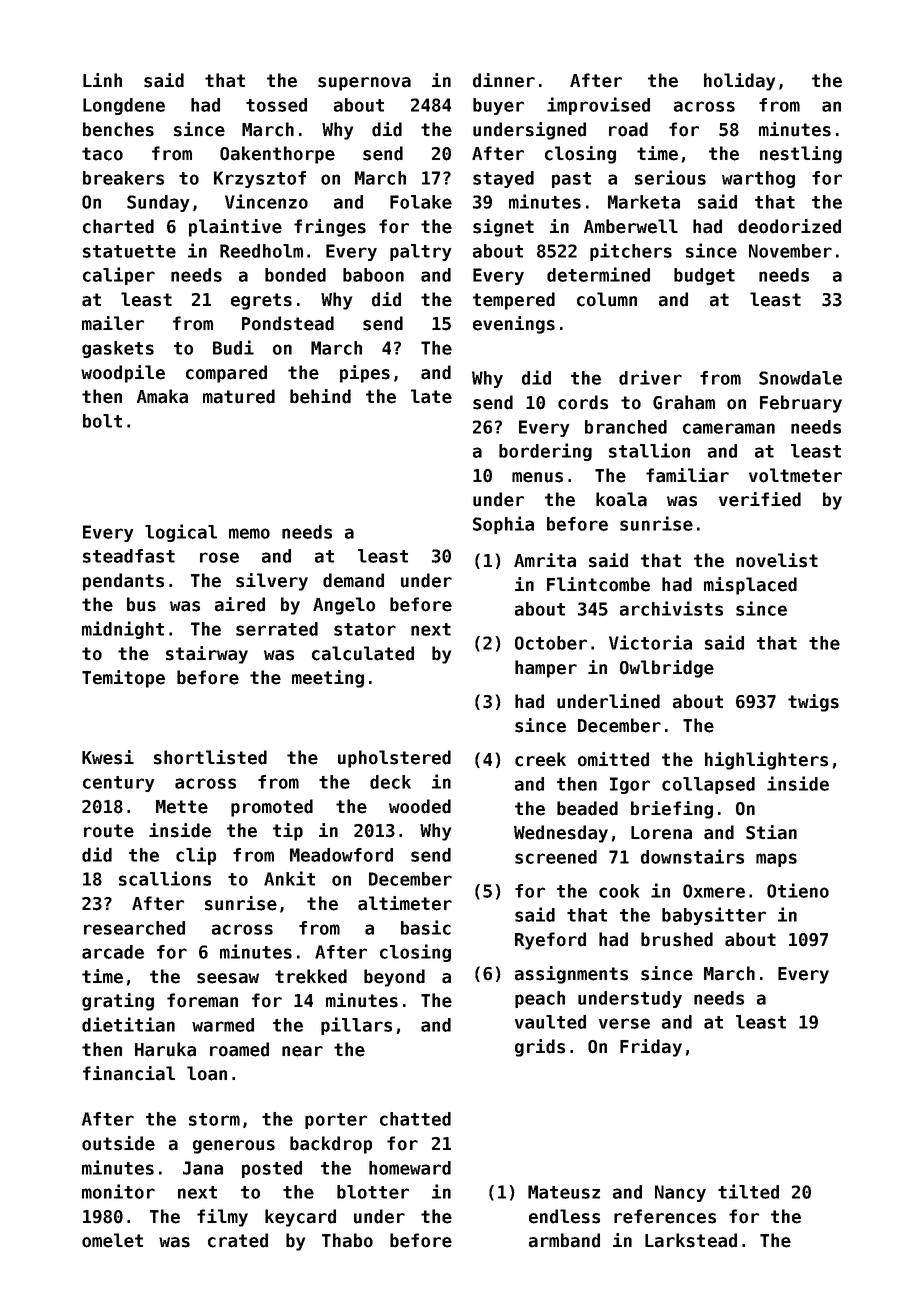 The image size is (924, 1308). Describe the element at coordinates (798, 890) in the screenshot. I see `Otieno` at that location.
